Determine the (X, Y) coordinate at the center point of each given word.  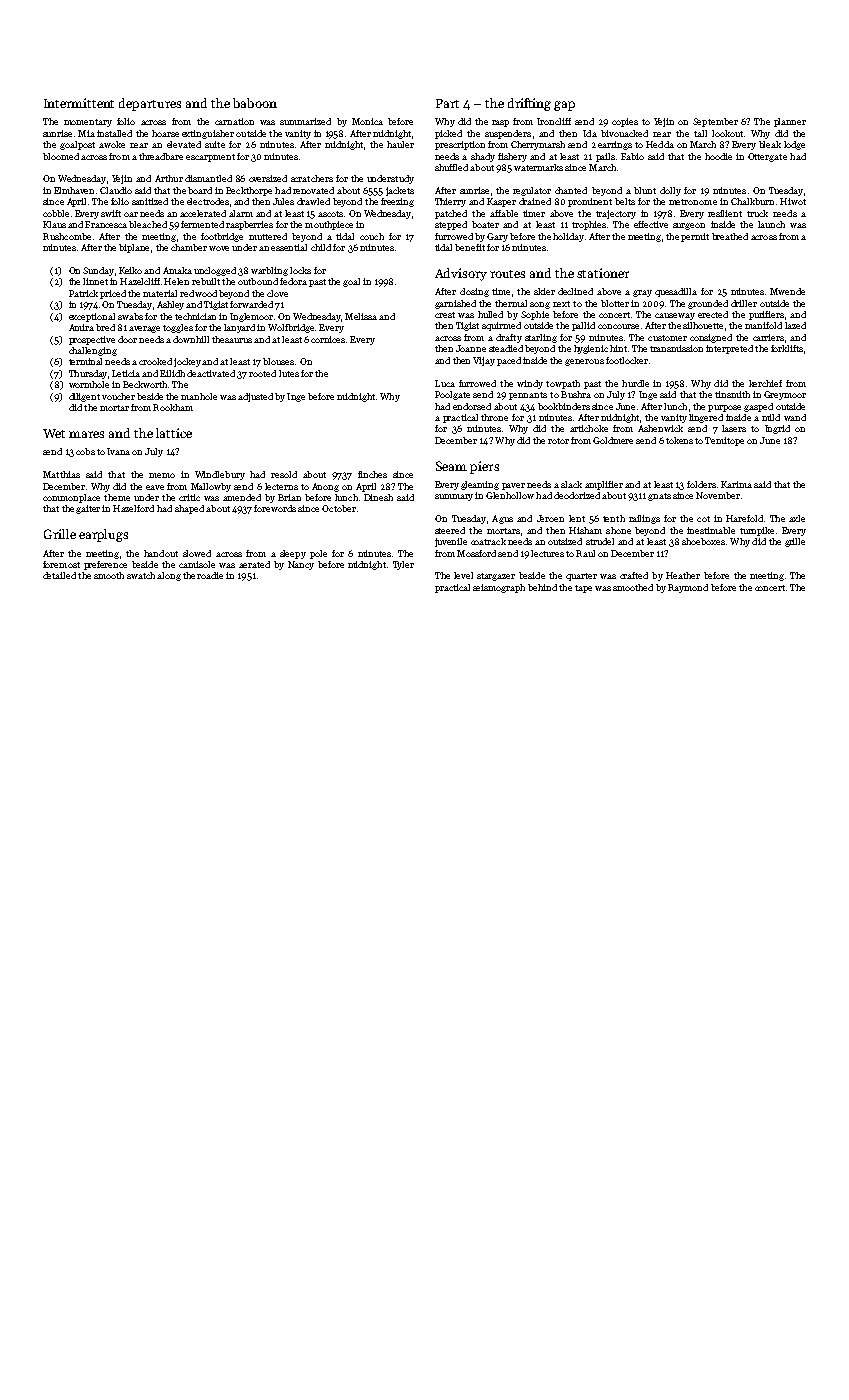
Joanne (471, 348)
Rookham (173, 407)
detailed (59, 575)
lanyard (239, 328)
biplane (134, 248)
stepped (451, 225)
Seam (451, 466)
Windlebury (220, 475)
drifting (529, 104)
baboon (255, 103)
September (715, 122)
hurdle (635, 383)
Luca (445, 383)
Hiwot (793, 201)
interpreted (729, 349)
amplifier (604, 485)
